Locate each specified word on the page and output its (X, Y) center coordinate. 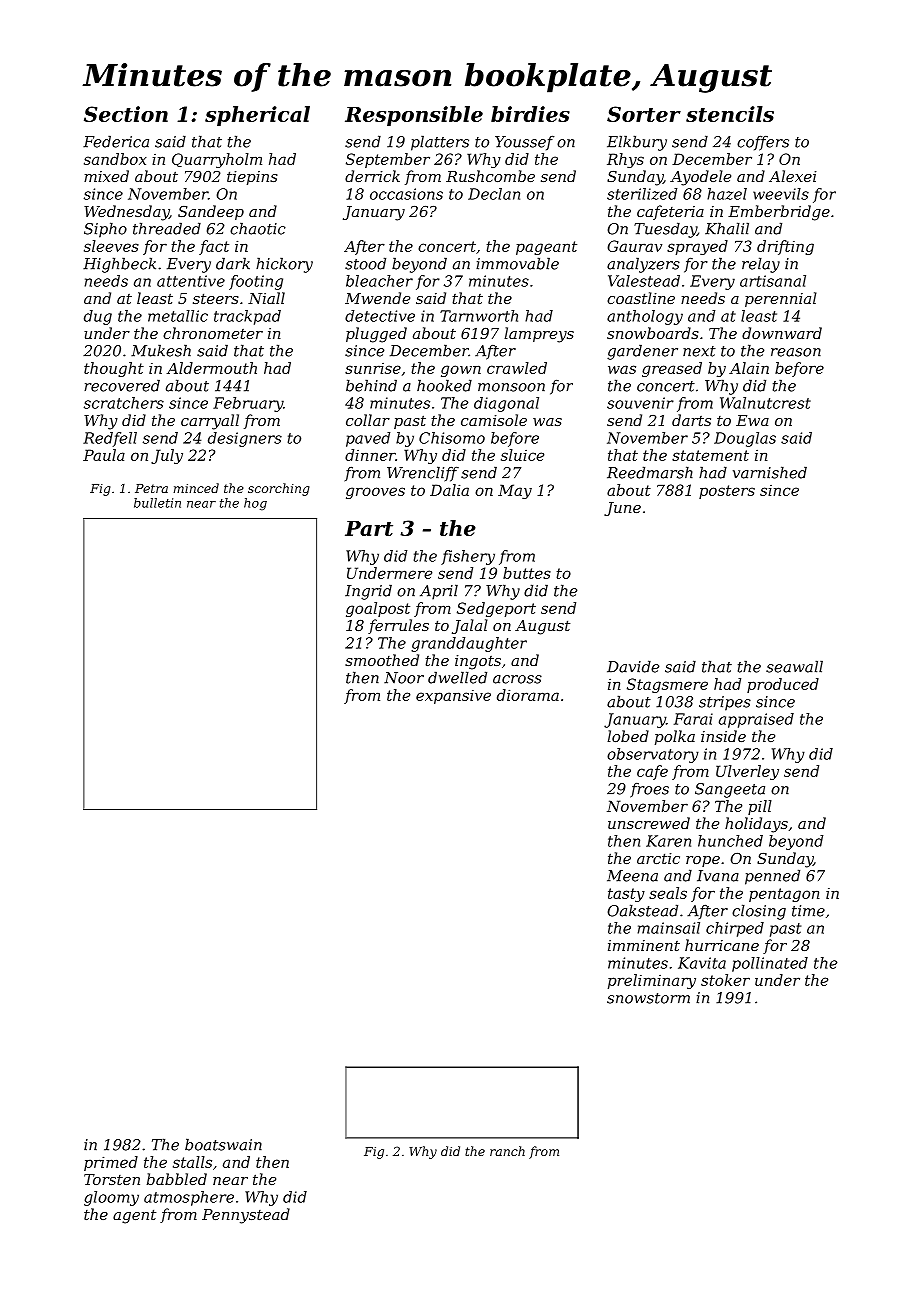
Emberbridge (779, 213)
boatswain (223, 1144)
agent (134, 1216)
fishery (468, 557)
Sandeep (211, 212)
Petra (151, 488)
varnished (770, 472)
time (808, 911)
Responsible (414, 116)
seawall (794, 666)
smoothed (382, 660)
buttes (527, 573)
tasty (626, 895)
